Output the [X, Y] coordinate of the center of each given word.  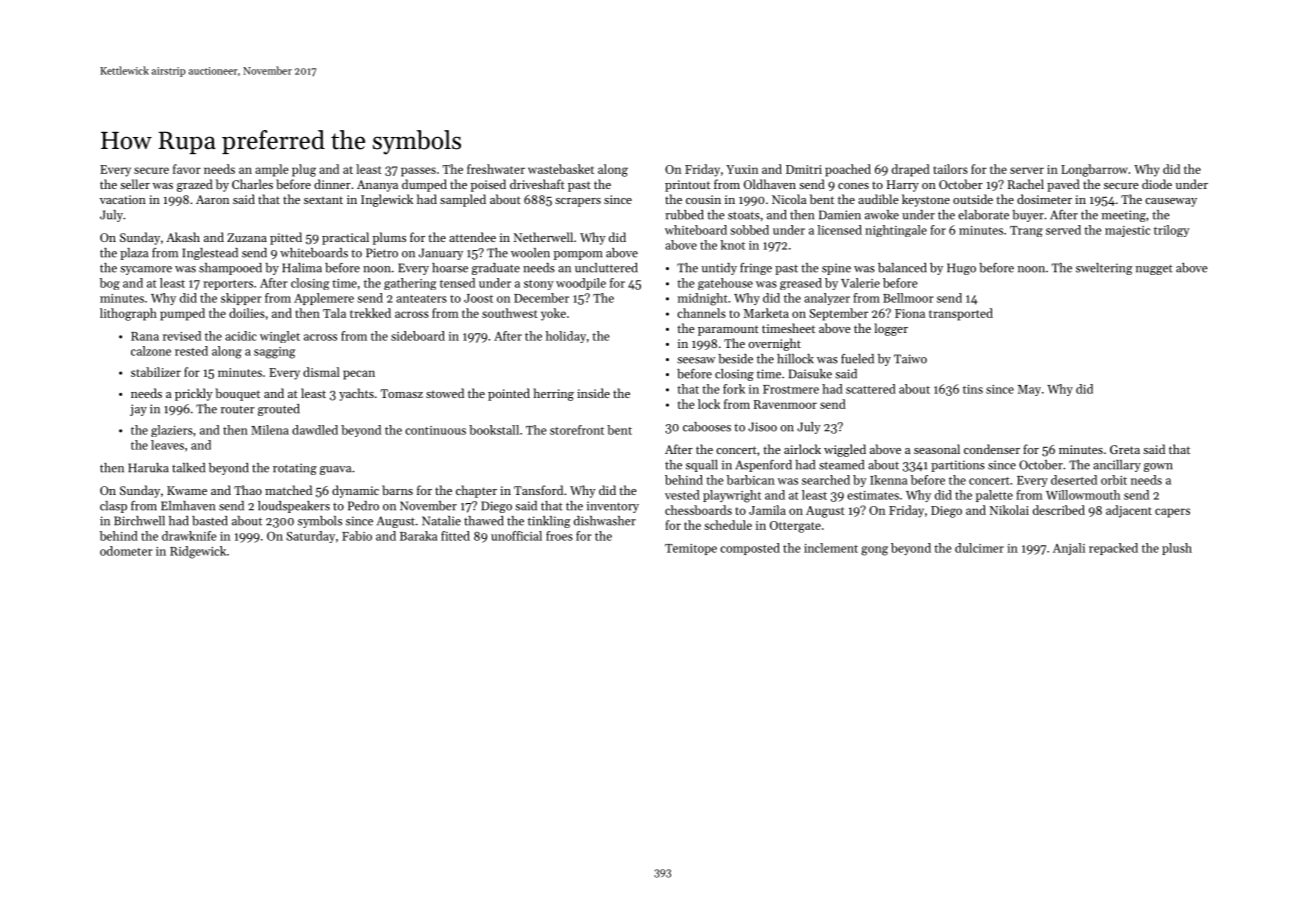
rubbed [684, 215]
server [1027, 170]
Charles [252, 184]
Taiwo [910, 359]
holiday [566, 337]
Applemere [324, 299]
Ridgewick [198, 552]
